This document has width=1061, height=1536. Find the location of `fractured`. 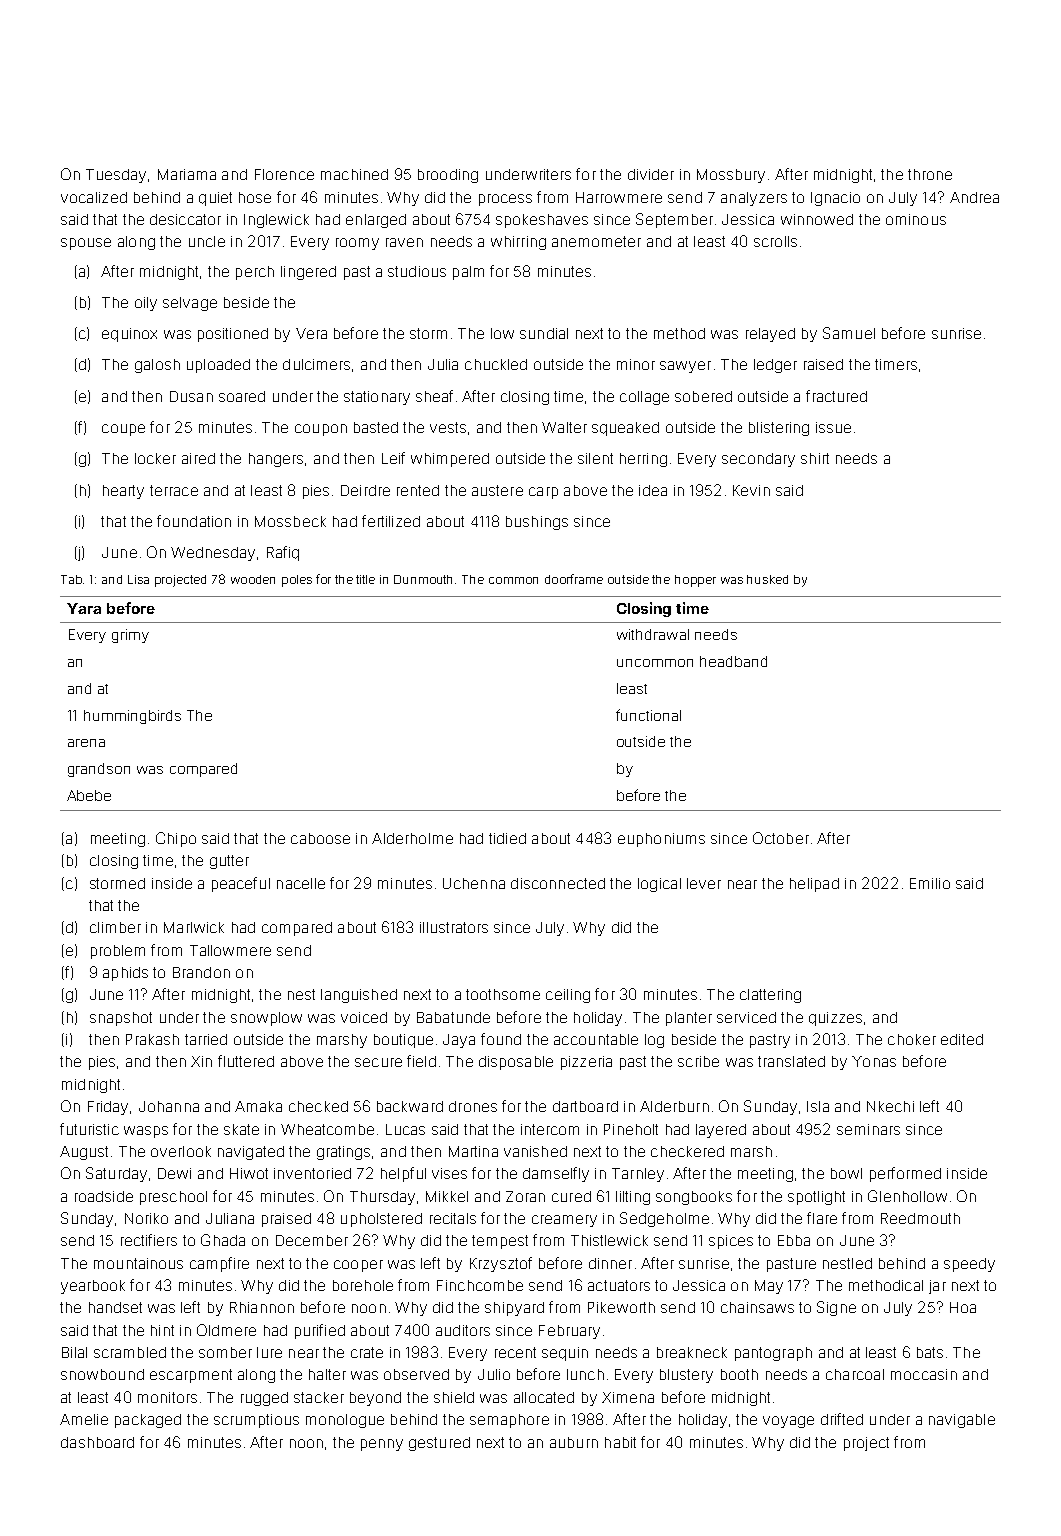

fractured is located at coordinates (836, 396).
